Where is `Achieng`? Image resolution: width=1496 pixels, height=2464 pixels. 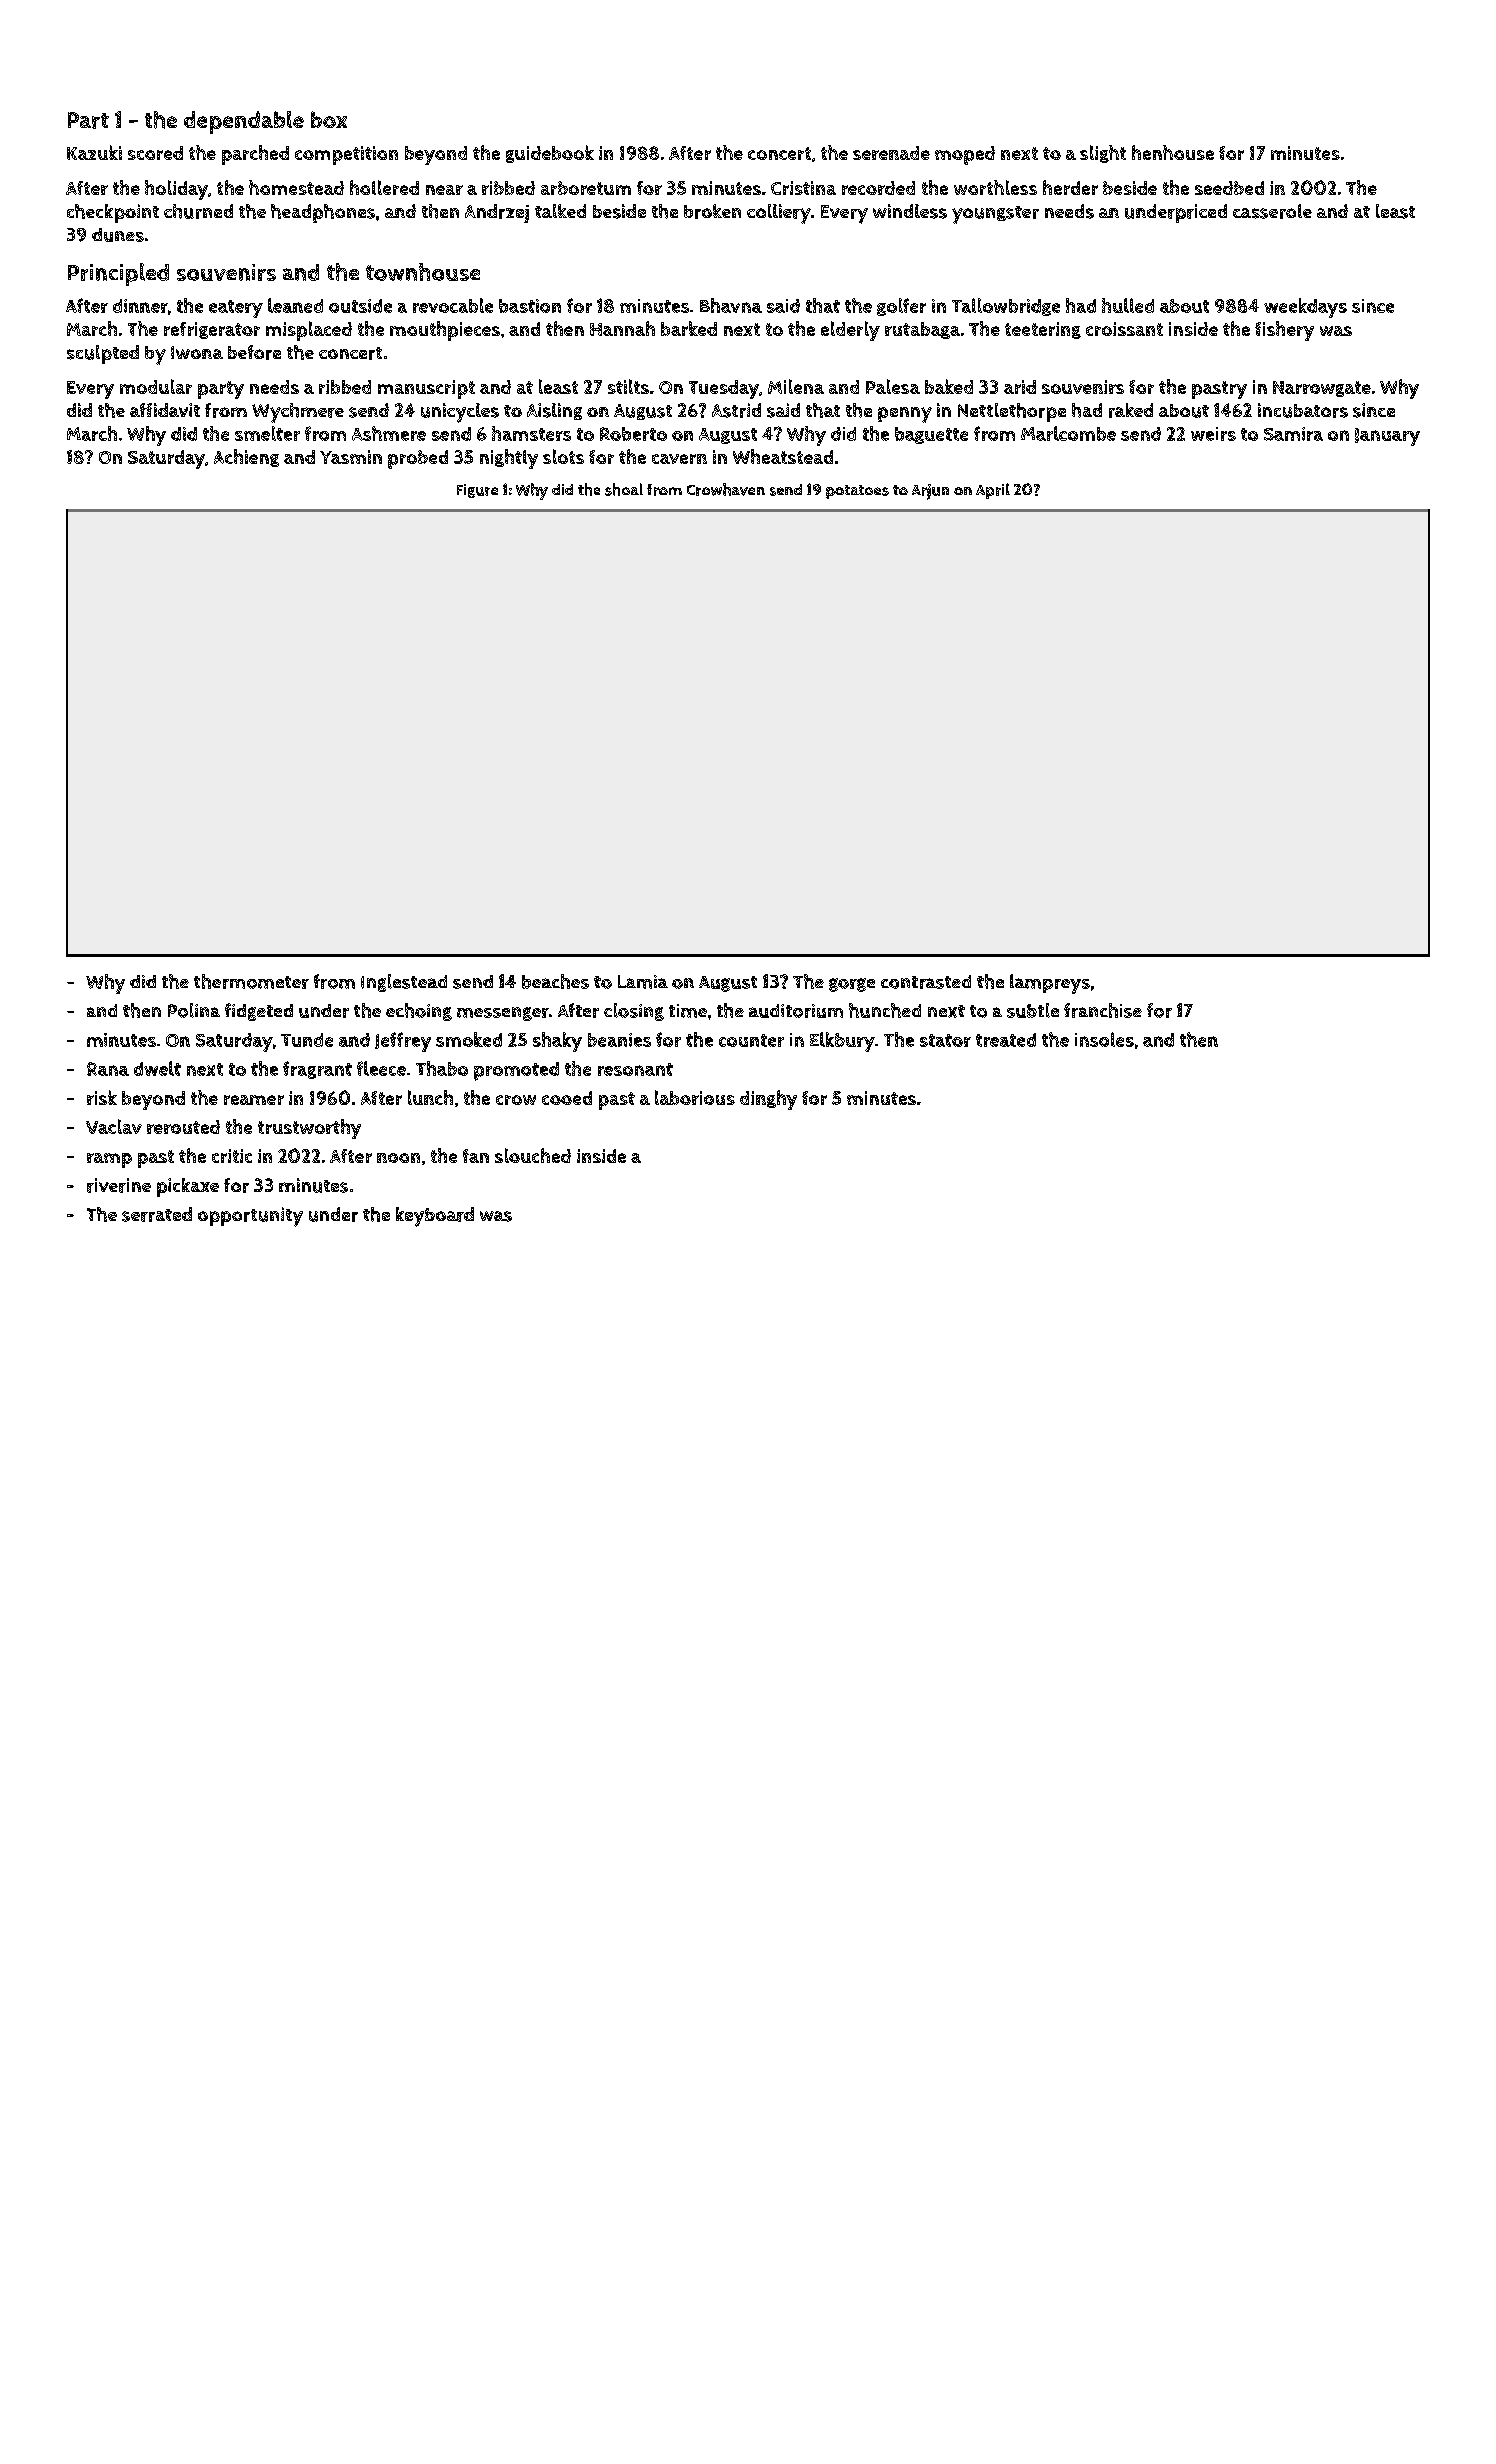 Achieng is located at coordinates (246, 458).
